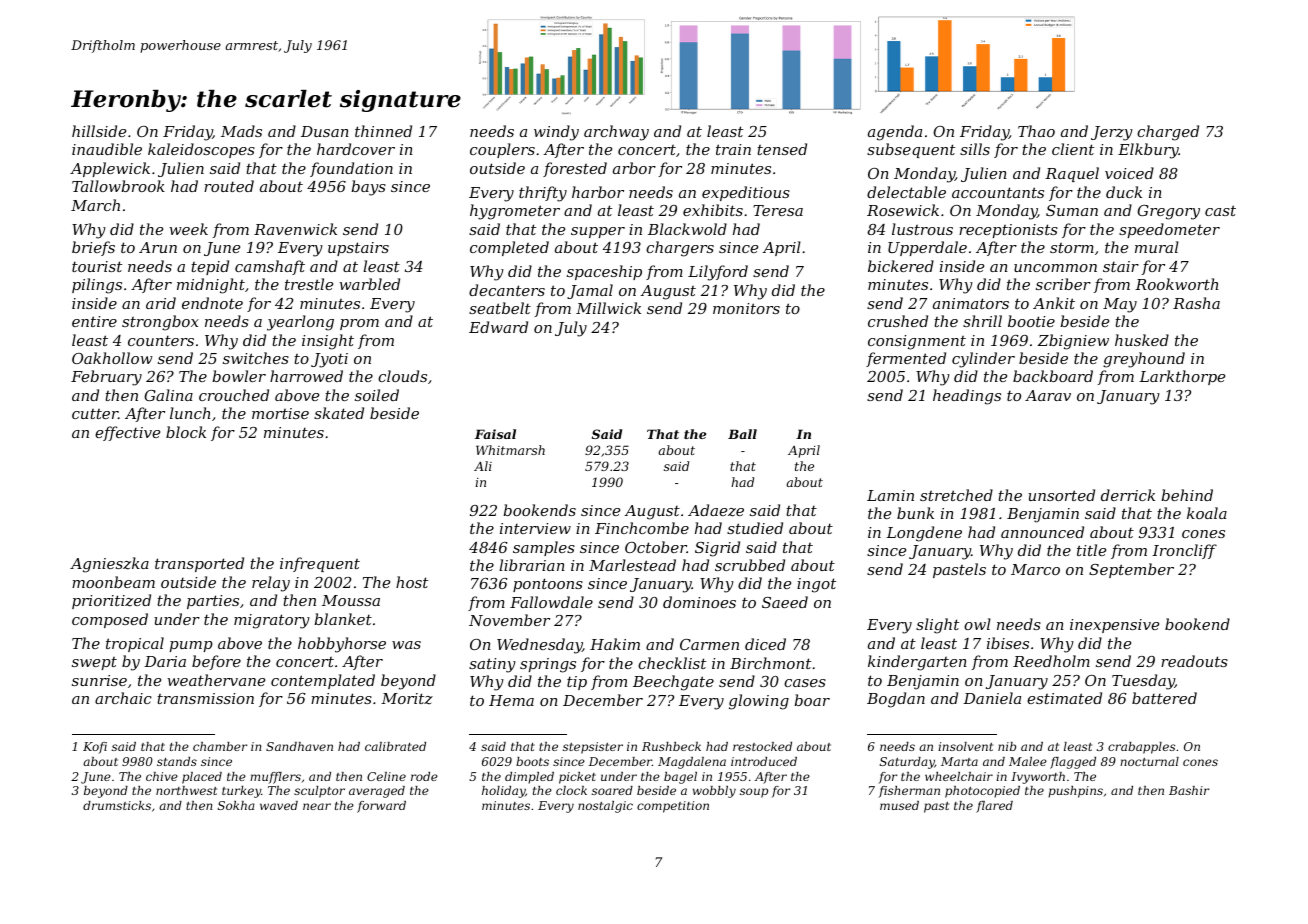 The height and width of the screenshot is (924, 1308). I want to click on Daniela, so click(992, 698).
